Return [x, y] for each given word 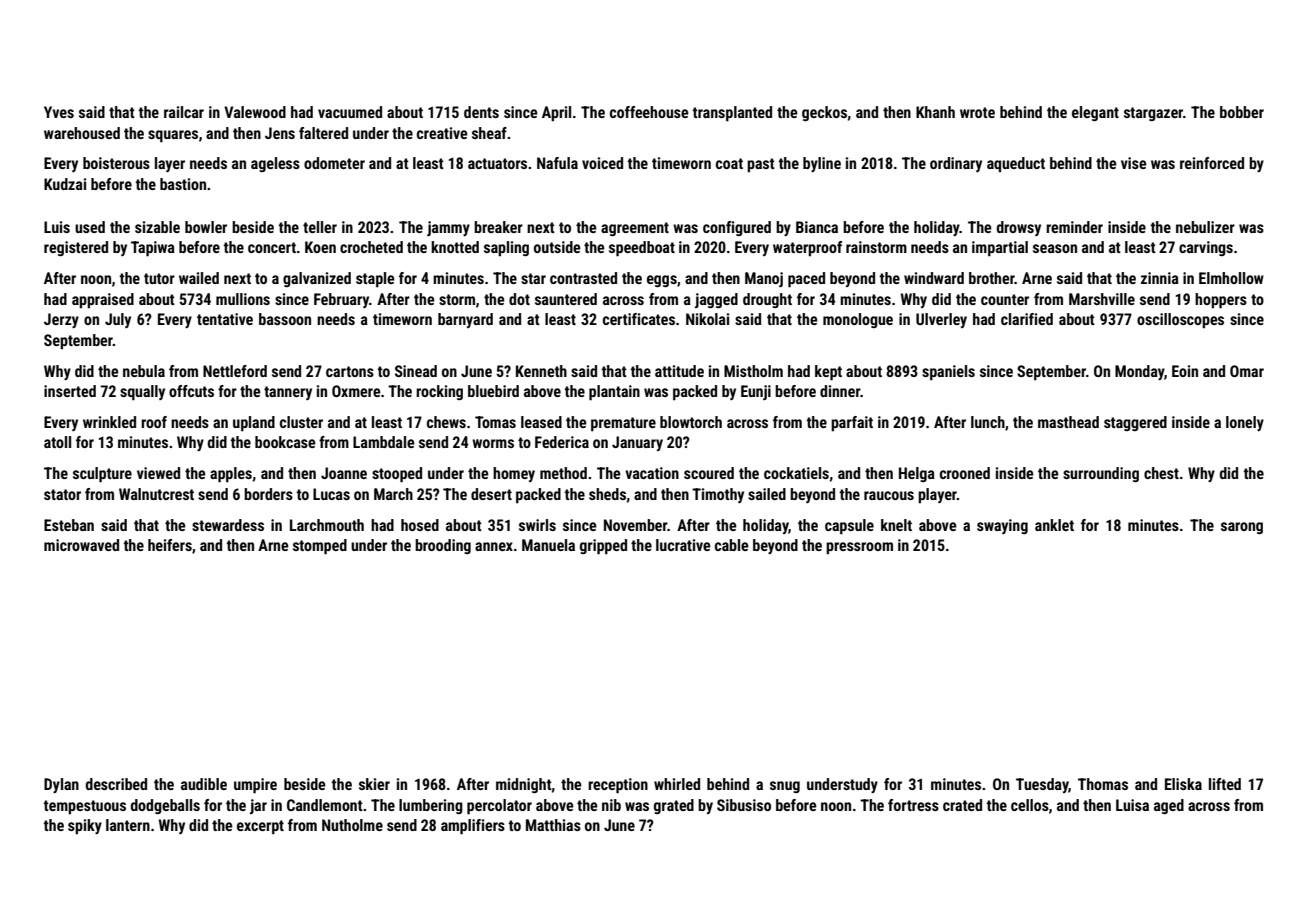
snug [785, 787]
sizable [157, 227]
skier [374, 784]
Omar [1247, 371]
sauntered [566, 299]
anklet [1054, 525]
